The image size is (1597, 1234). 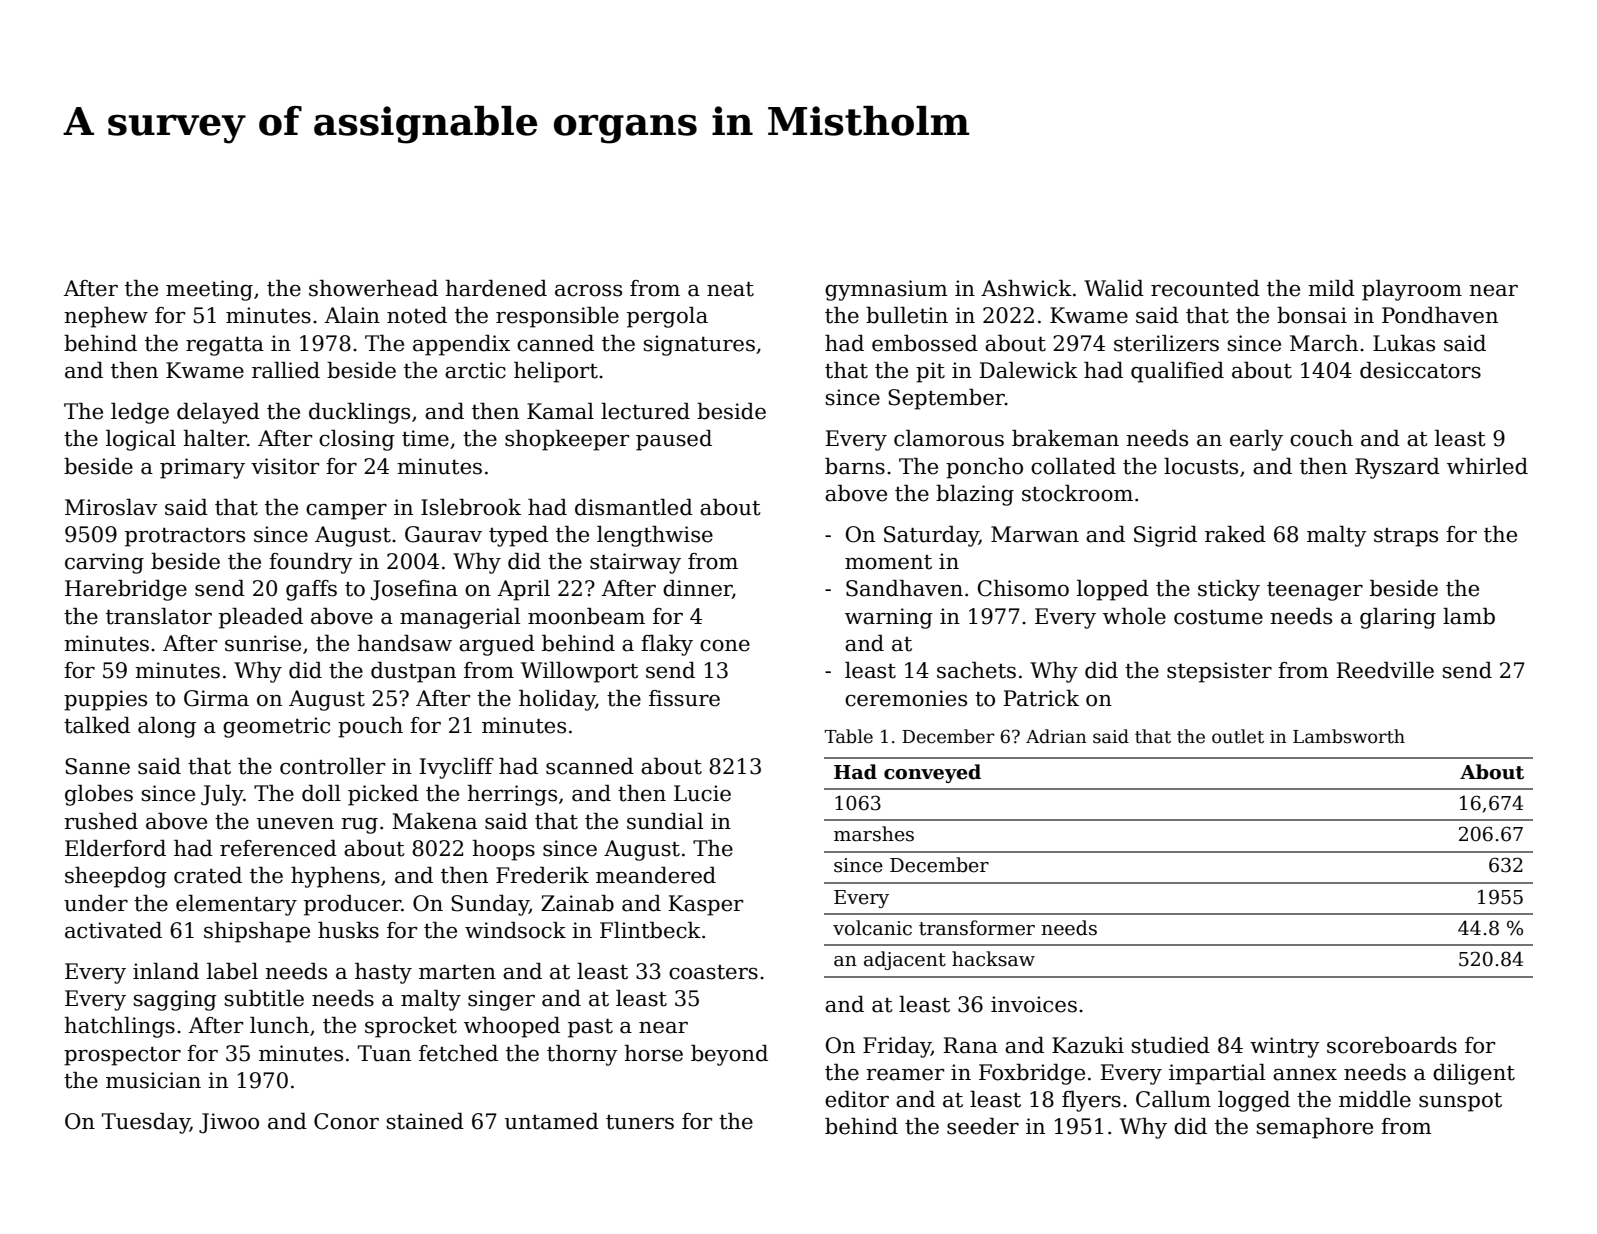 What do you see at coordinates (1026, 288) in the screenshot?
I see `Ashwick` at bounding box center [1026, 288].
